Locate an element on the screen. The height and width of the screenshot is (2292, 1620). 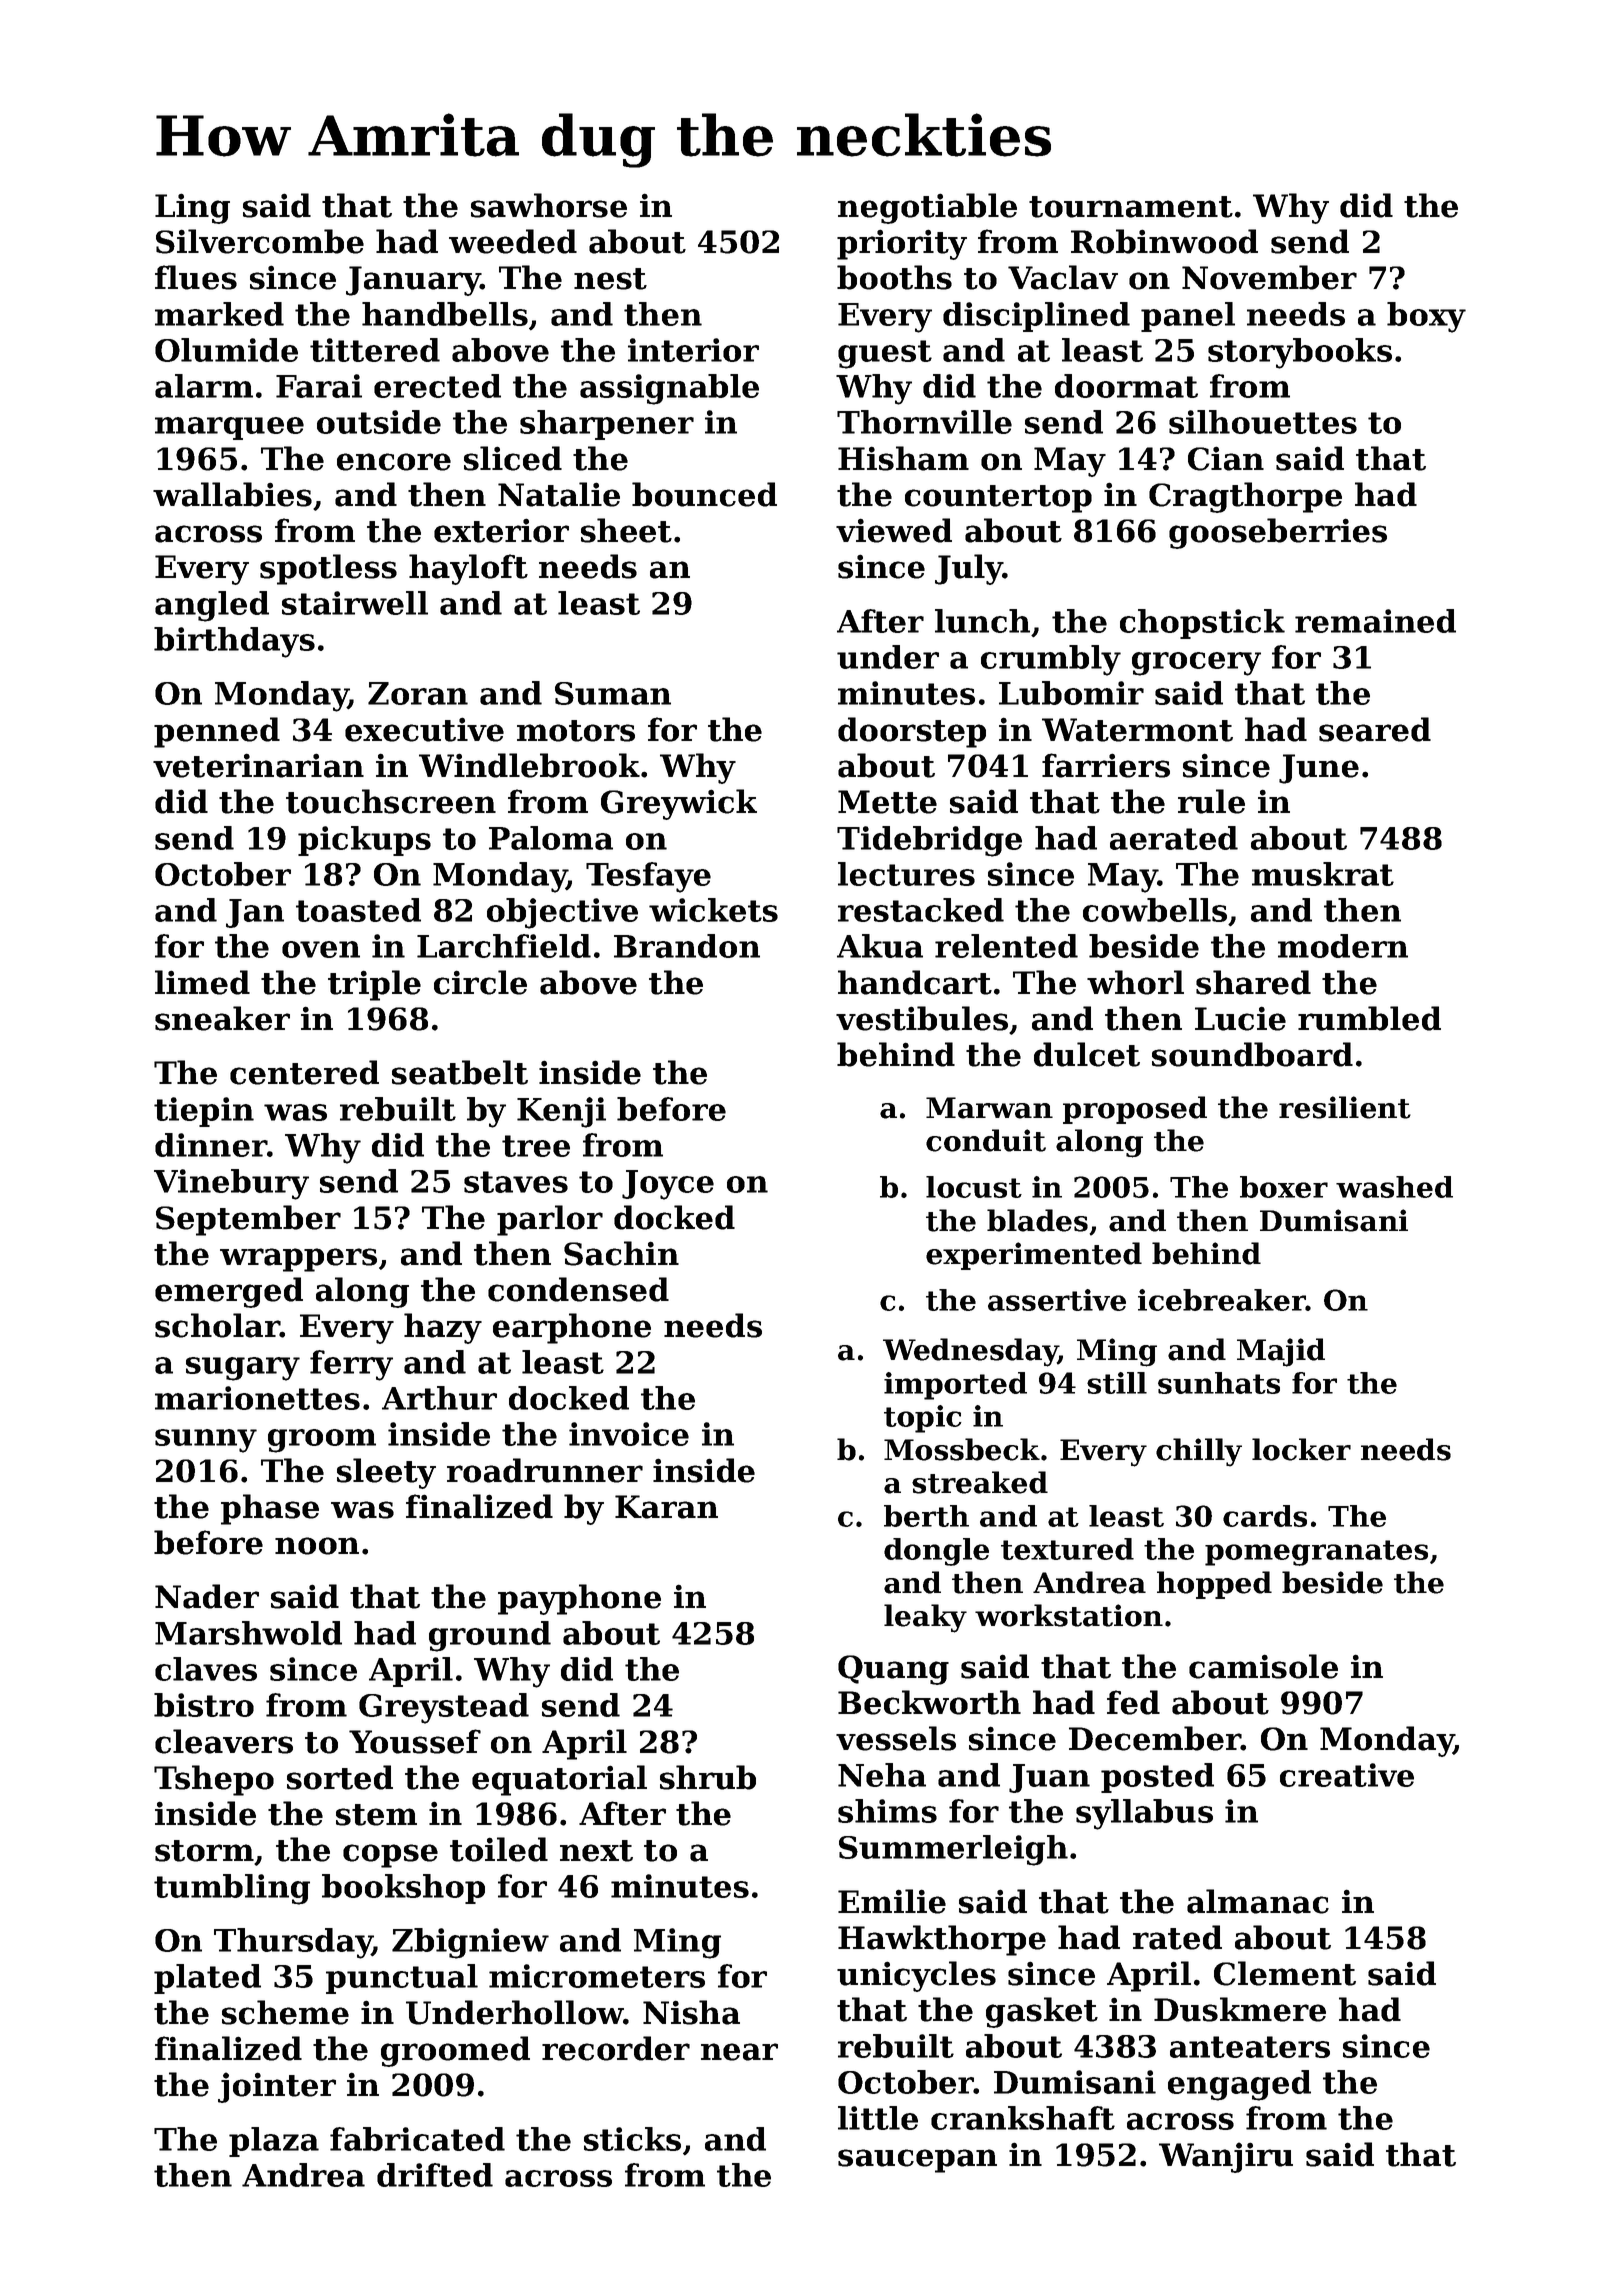
drifted is located at coordinates (435, 2175).
